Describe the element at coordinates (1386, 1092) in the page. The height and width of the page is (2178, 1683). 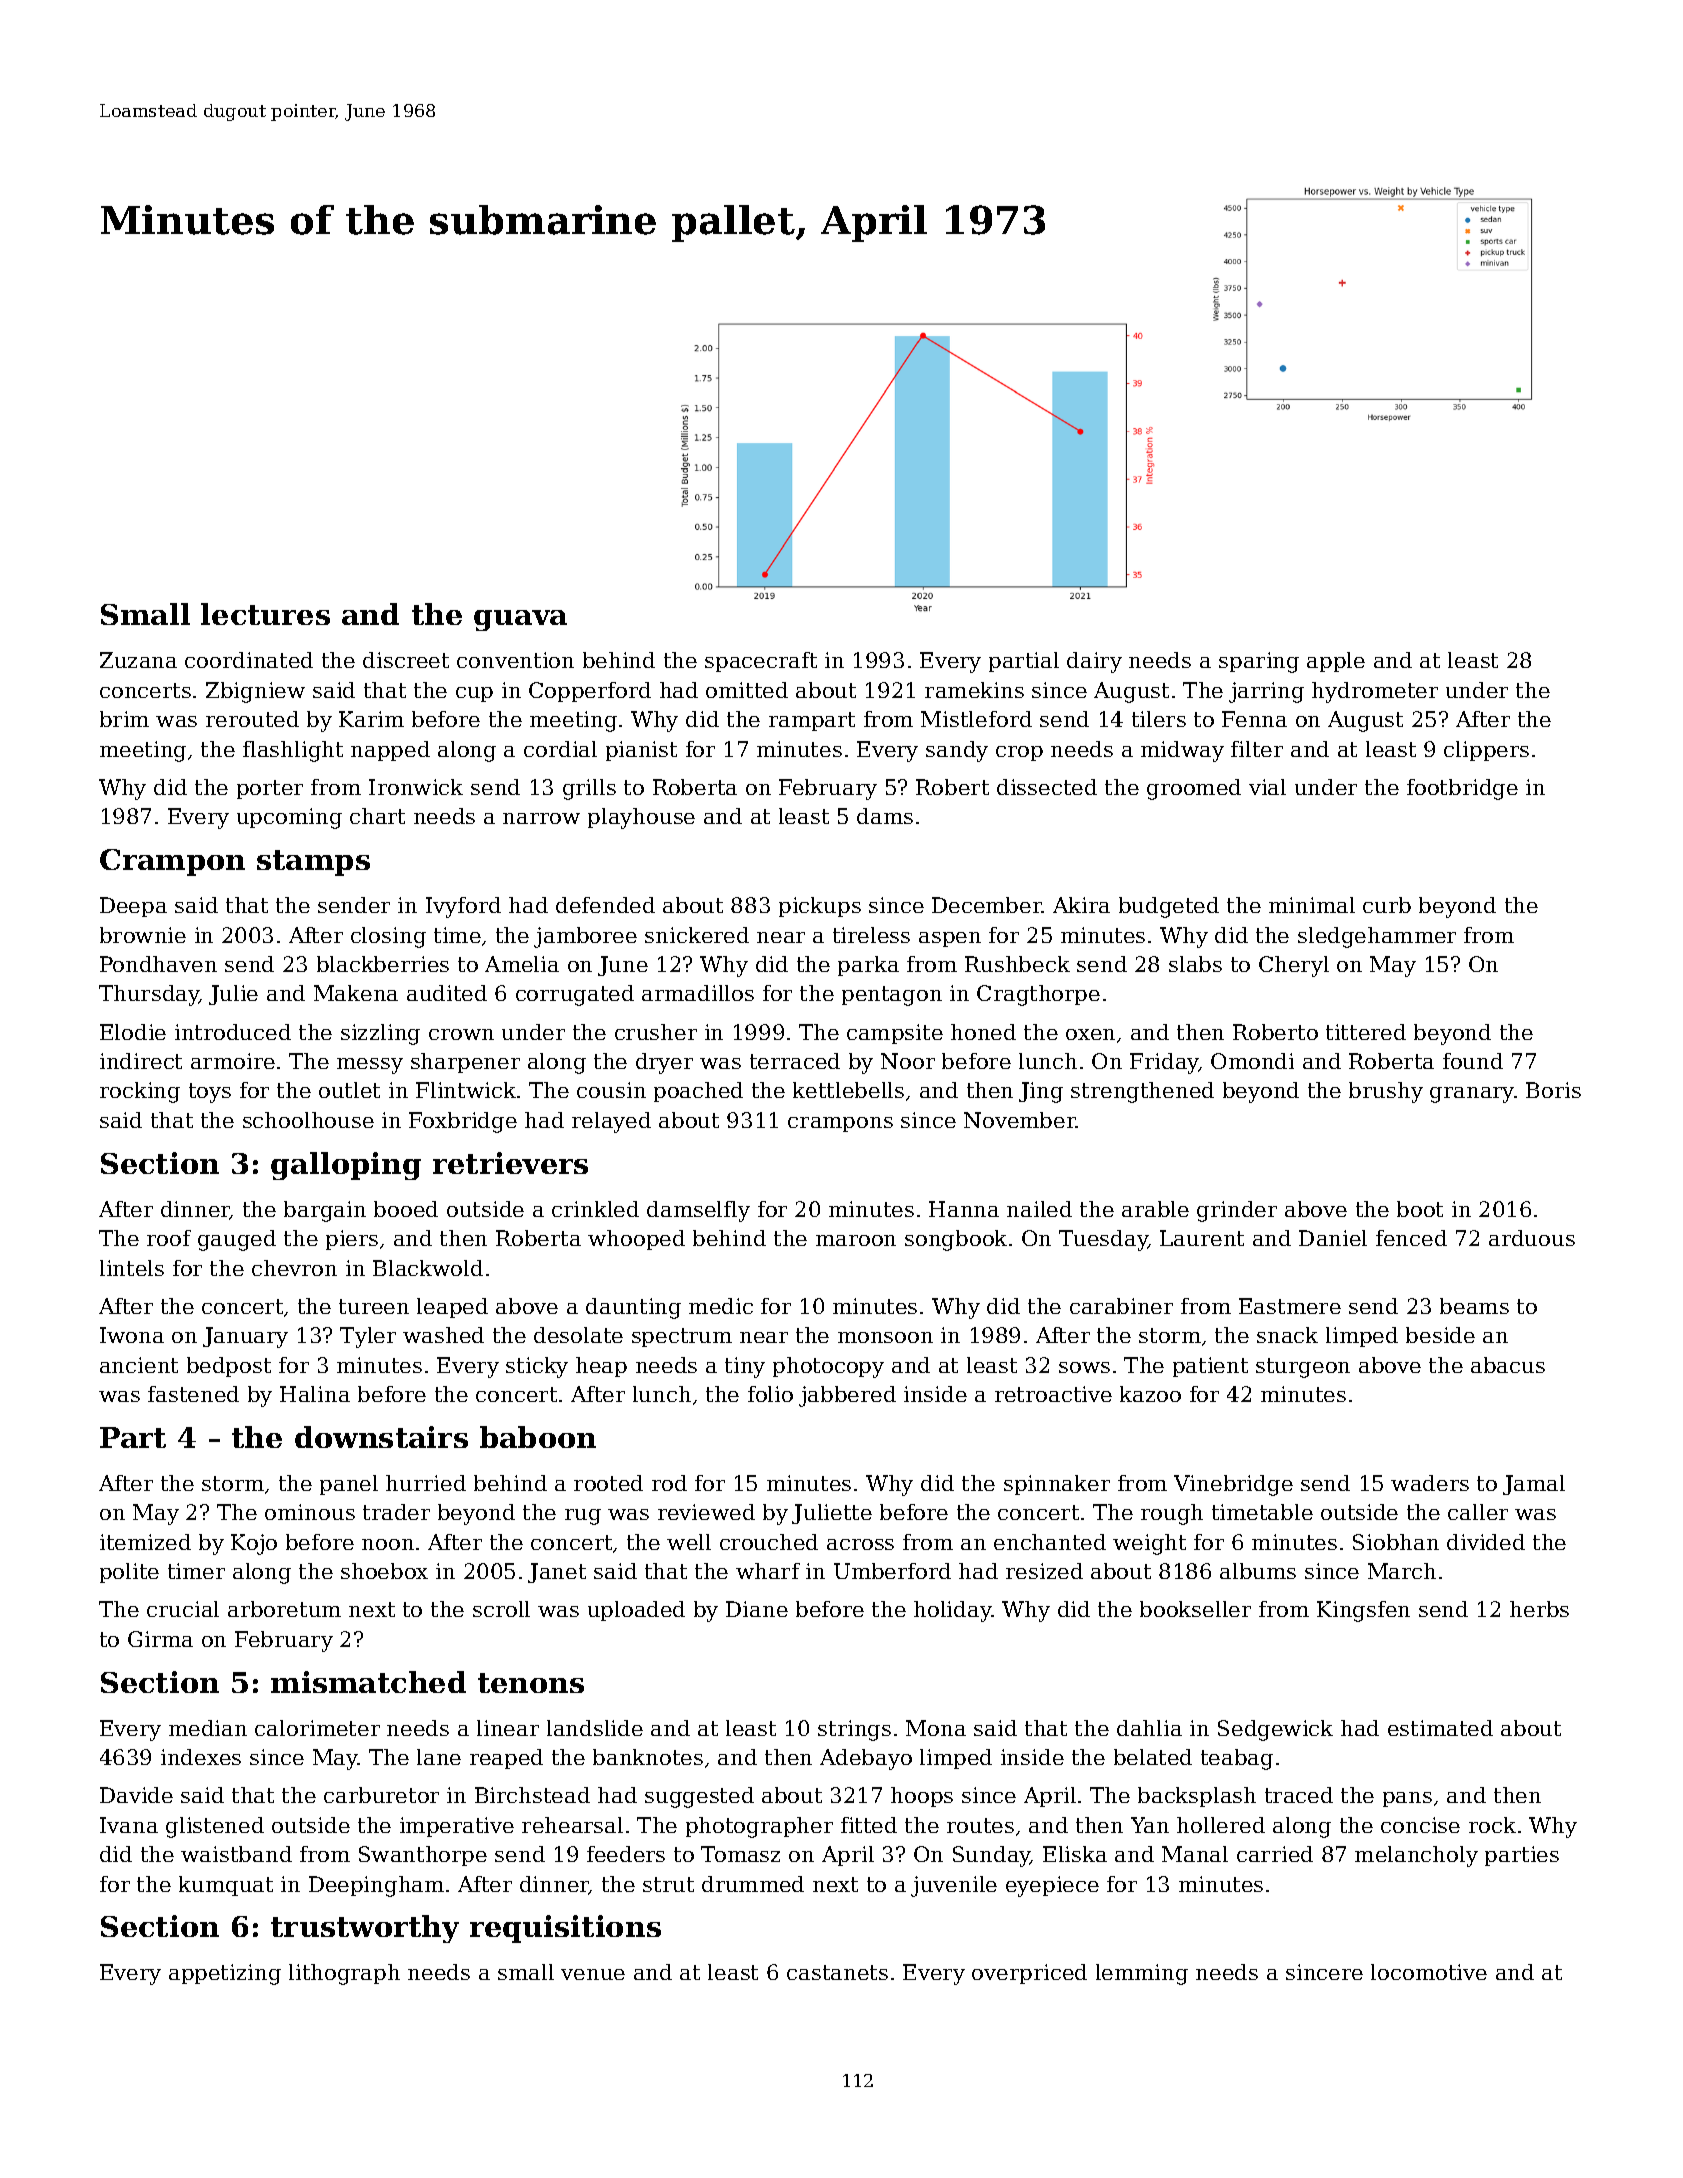
I see `brushy` at that location.
